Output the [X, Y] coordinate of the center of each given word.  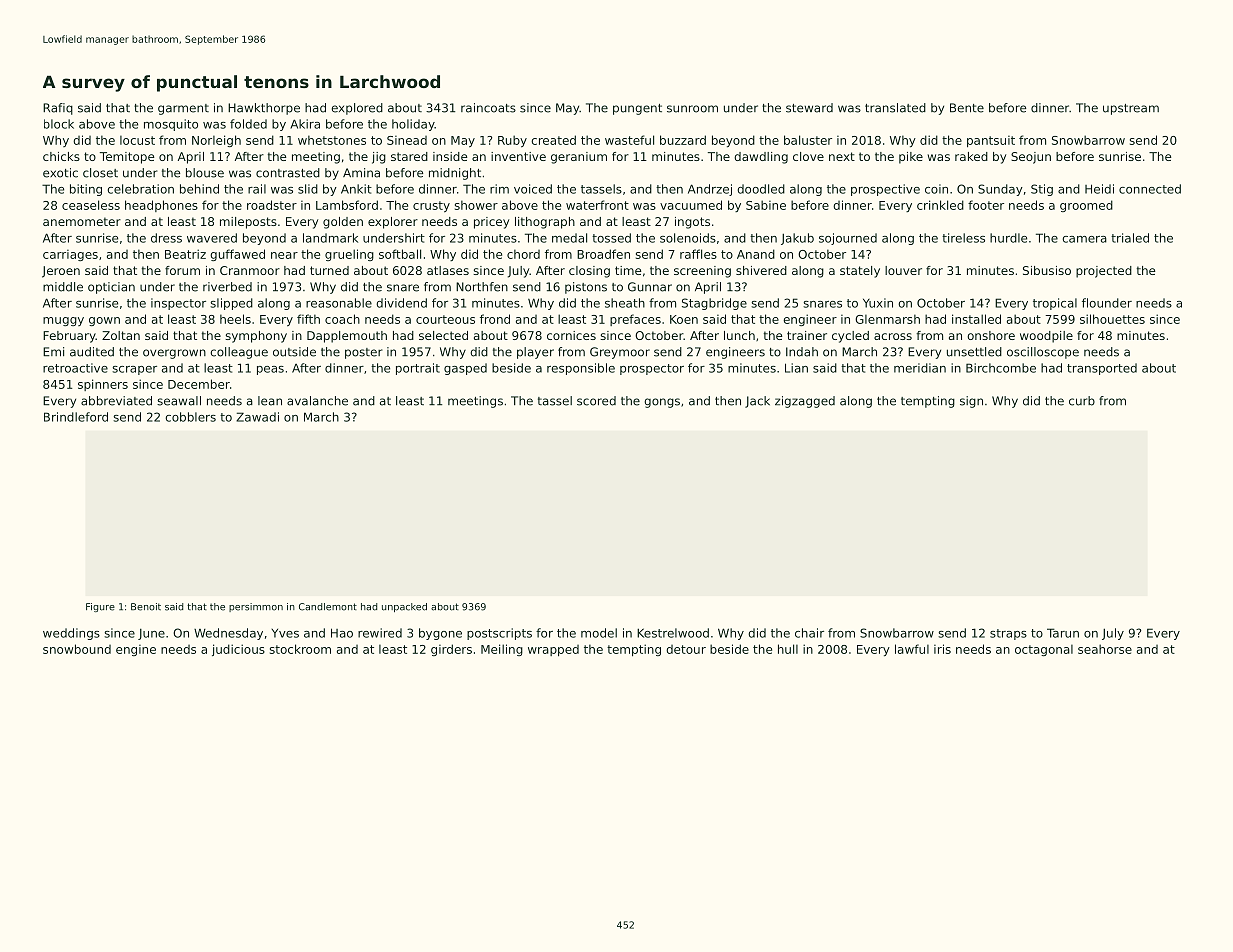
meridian [920, 368]
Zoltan [121, 335]
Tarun [1063, 633]
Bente [967, 108]
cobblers [190, 417]
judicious [238, 650]
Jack [757, 402]
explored [357, 109]
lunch [739, 335]
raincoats [488, 108]
